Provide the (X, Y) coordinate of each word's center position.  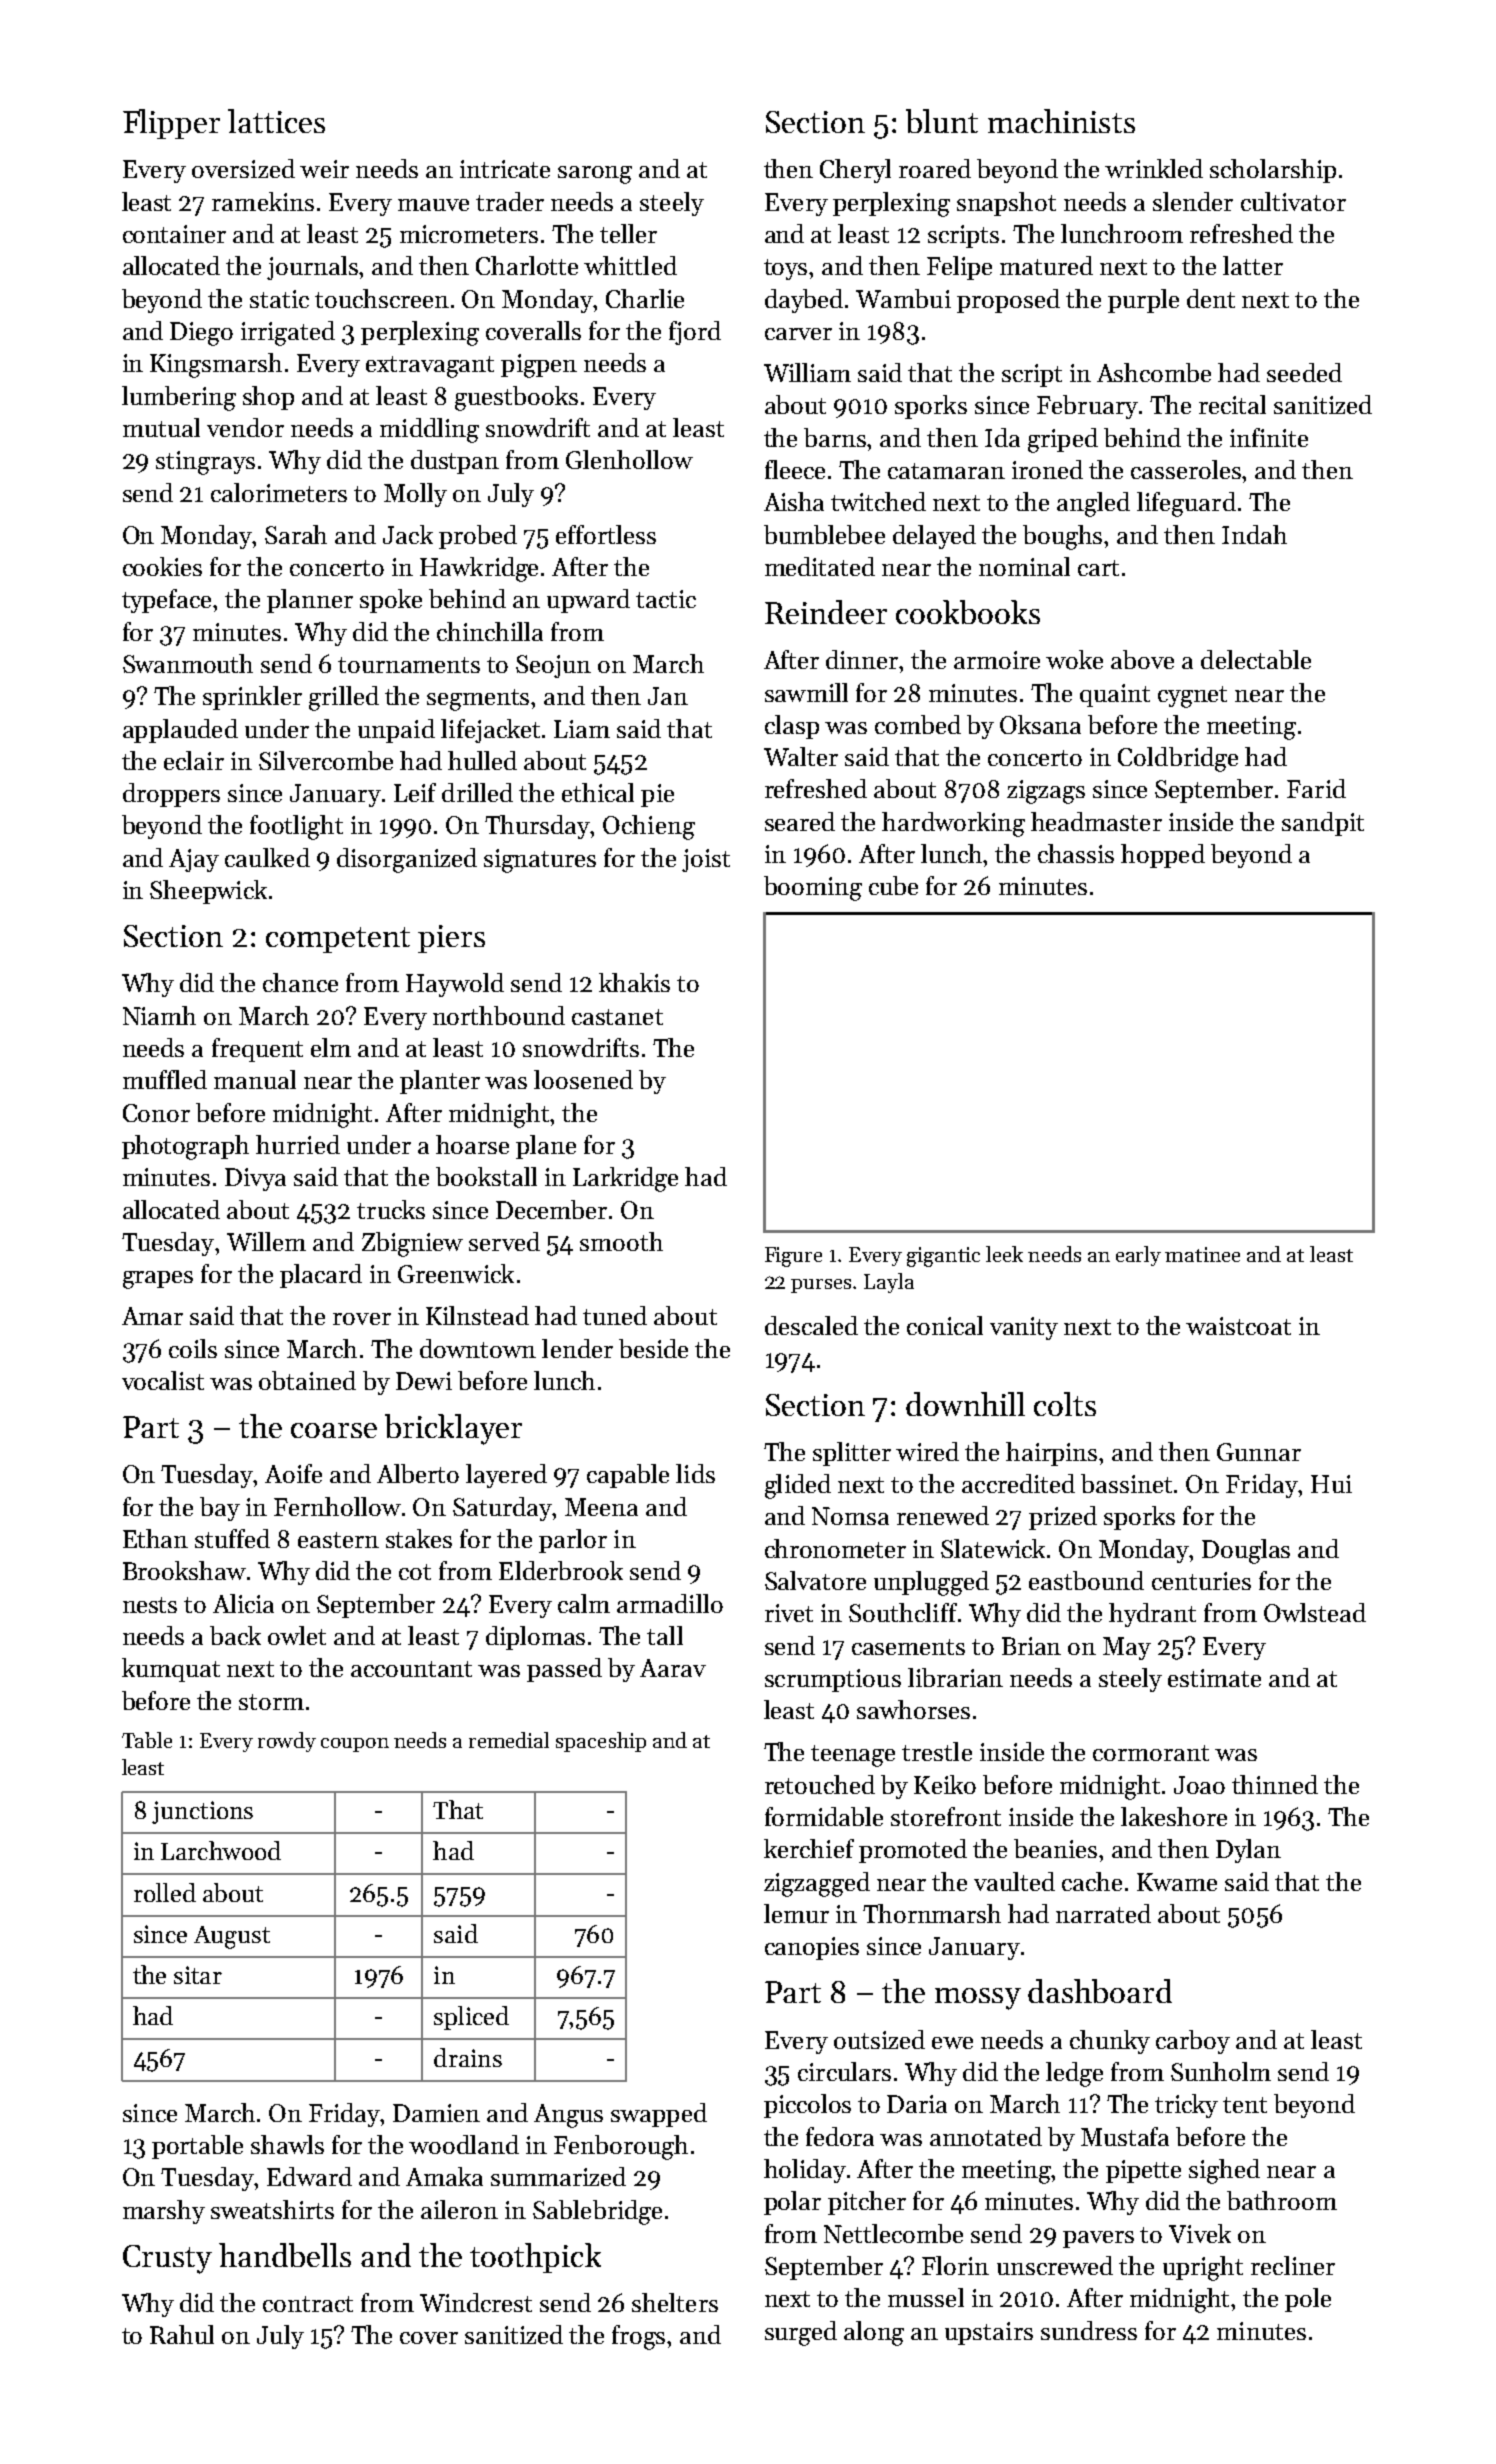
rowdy (287, 1742)
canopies (812, 1948)
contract (308, 2304)
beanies (1055, 1848)
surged (801, 2333)
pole (1308, 2300)
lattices (276, 121)
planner (310, 601)
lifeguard (1186, 504)
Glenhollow (629, 459)
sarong (595, 175)
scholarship (1273, 171)
